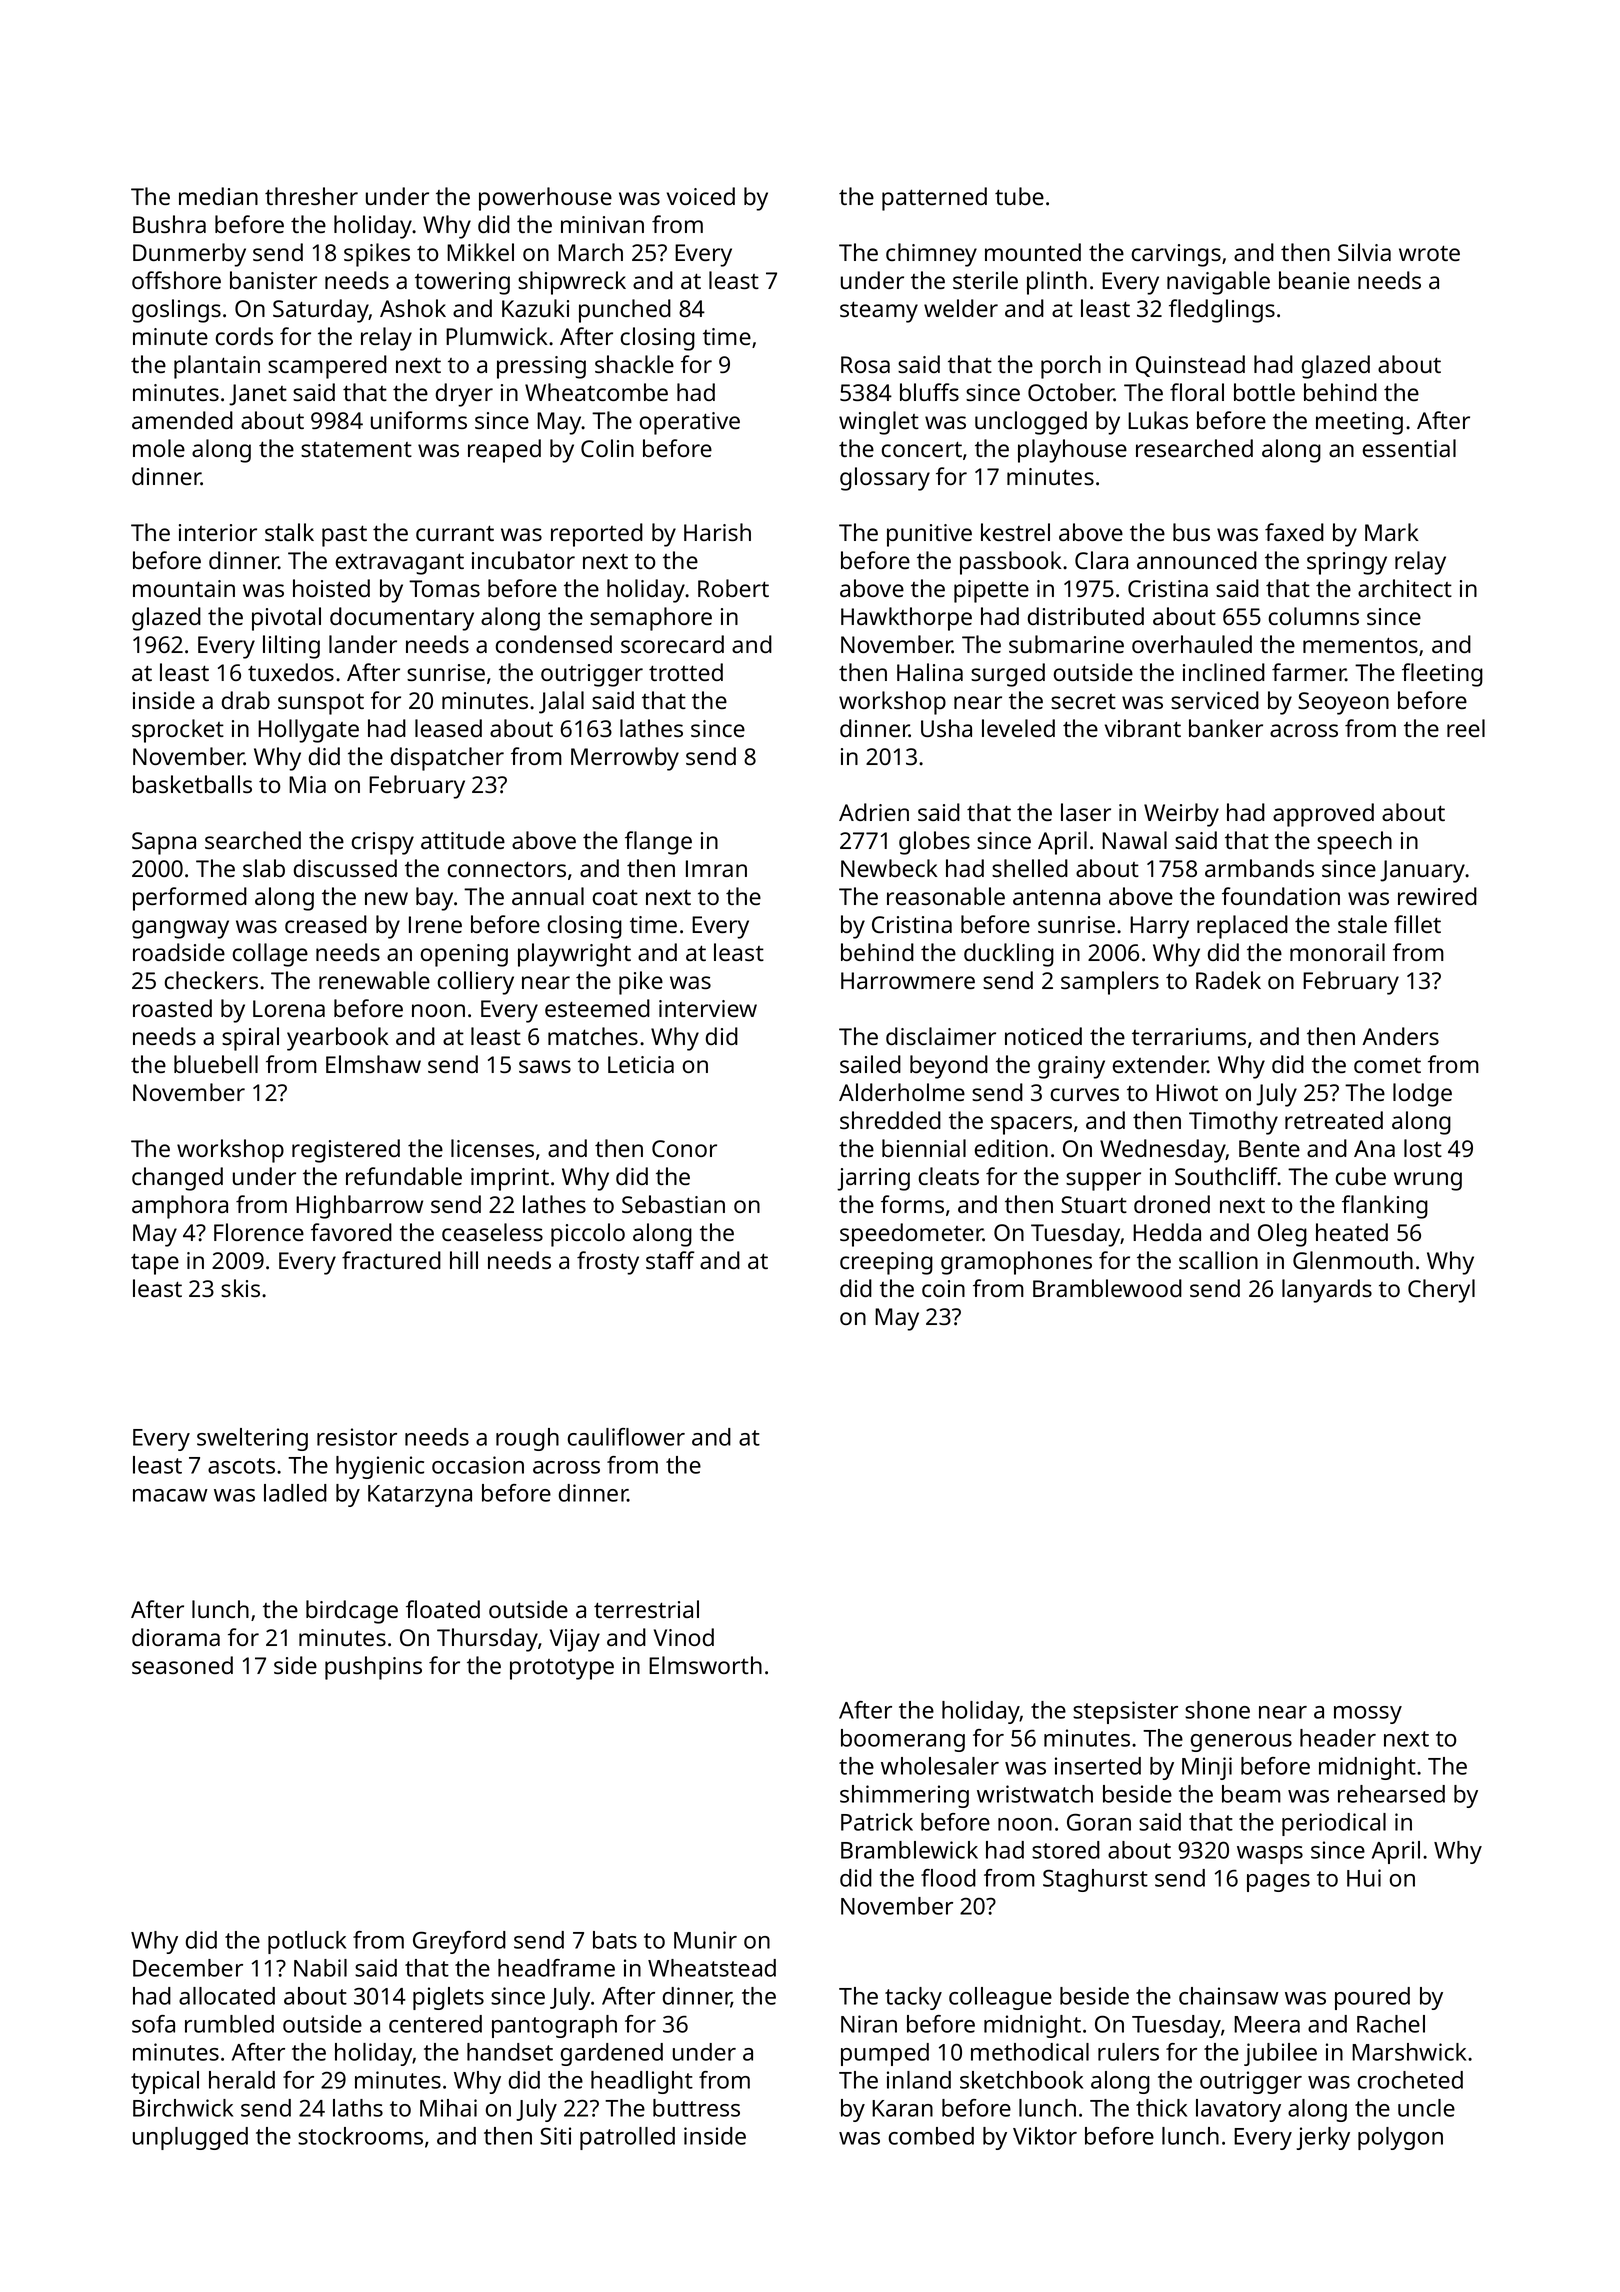 Image resolution: width=1620 pixels, height=2292 pixels. What do you see at coordinates (705, 1665) in the page?
I see `Elmsworth` at bounding box center [705, 1665].
